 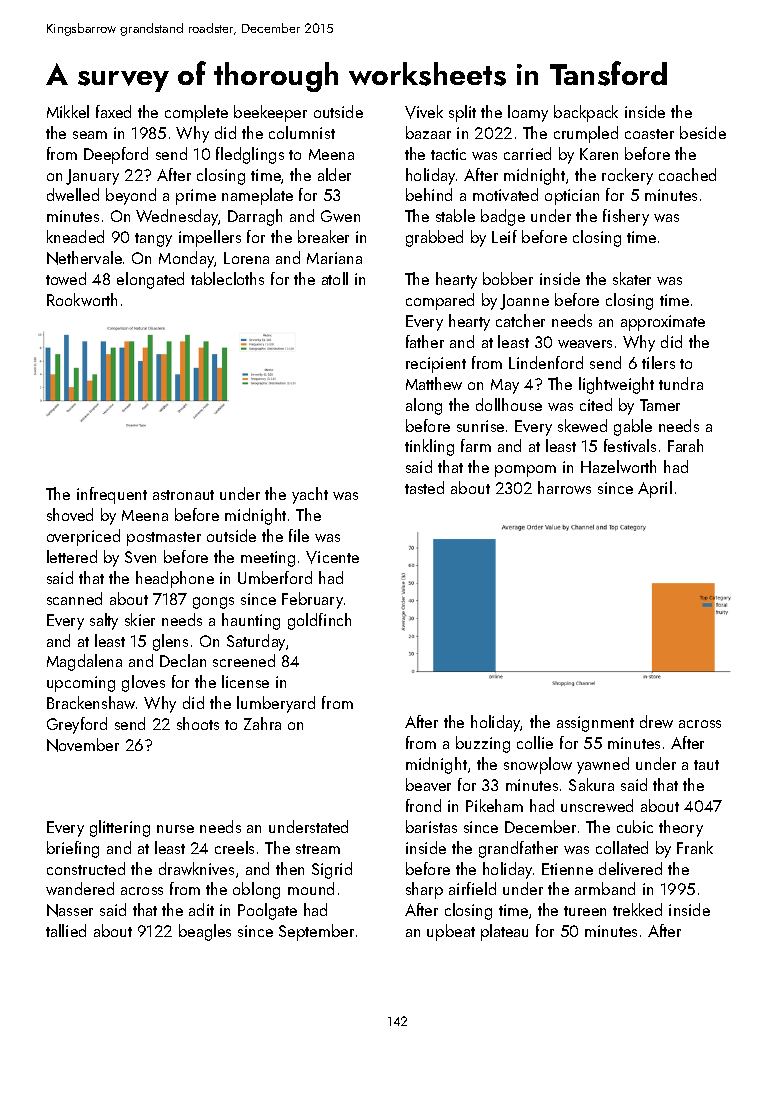 I want to click on split, so click(x=462, y=113).
